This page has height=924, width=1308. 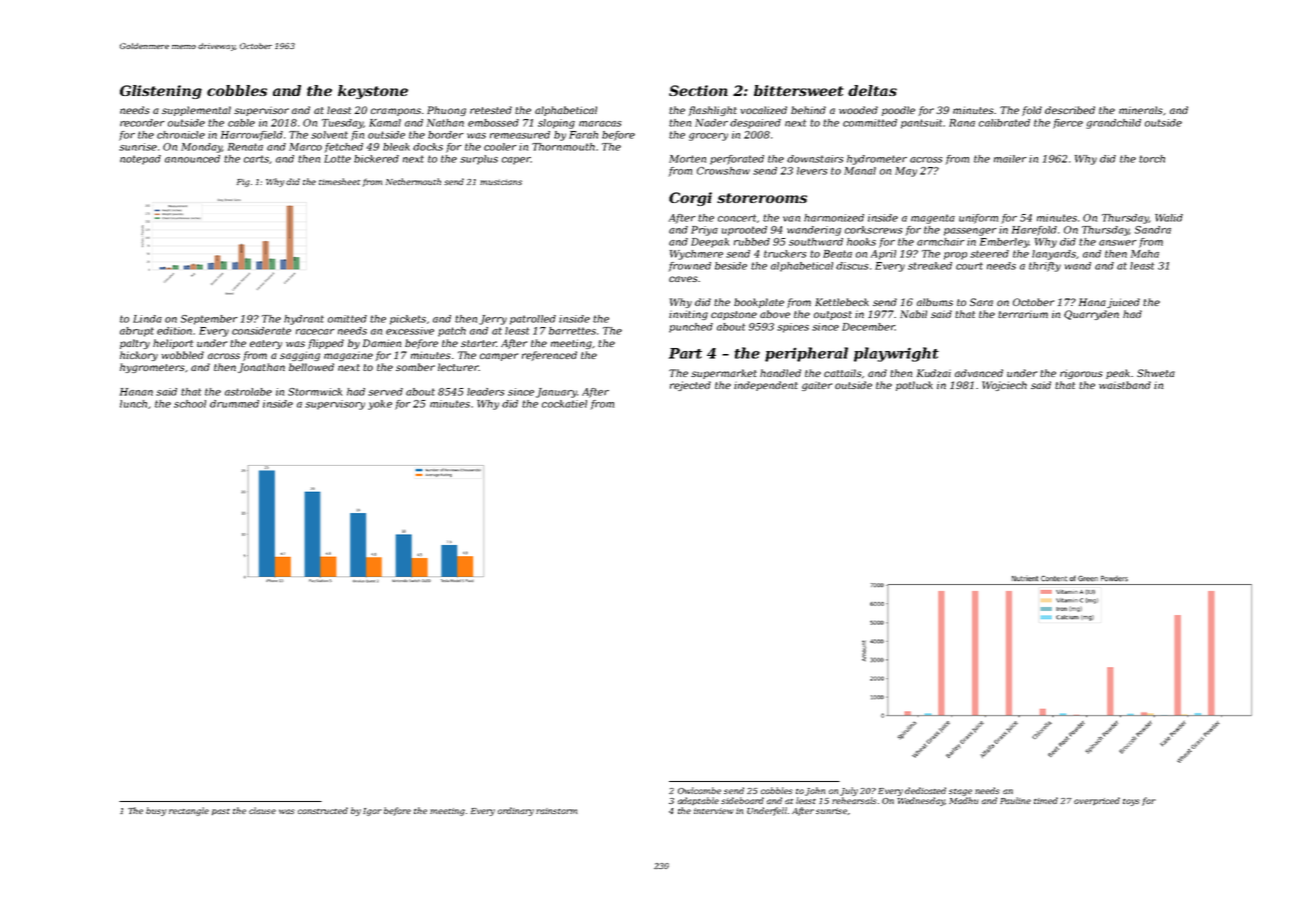 I want to click on Owlcombe, so click(x=699, y=790).
